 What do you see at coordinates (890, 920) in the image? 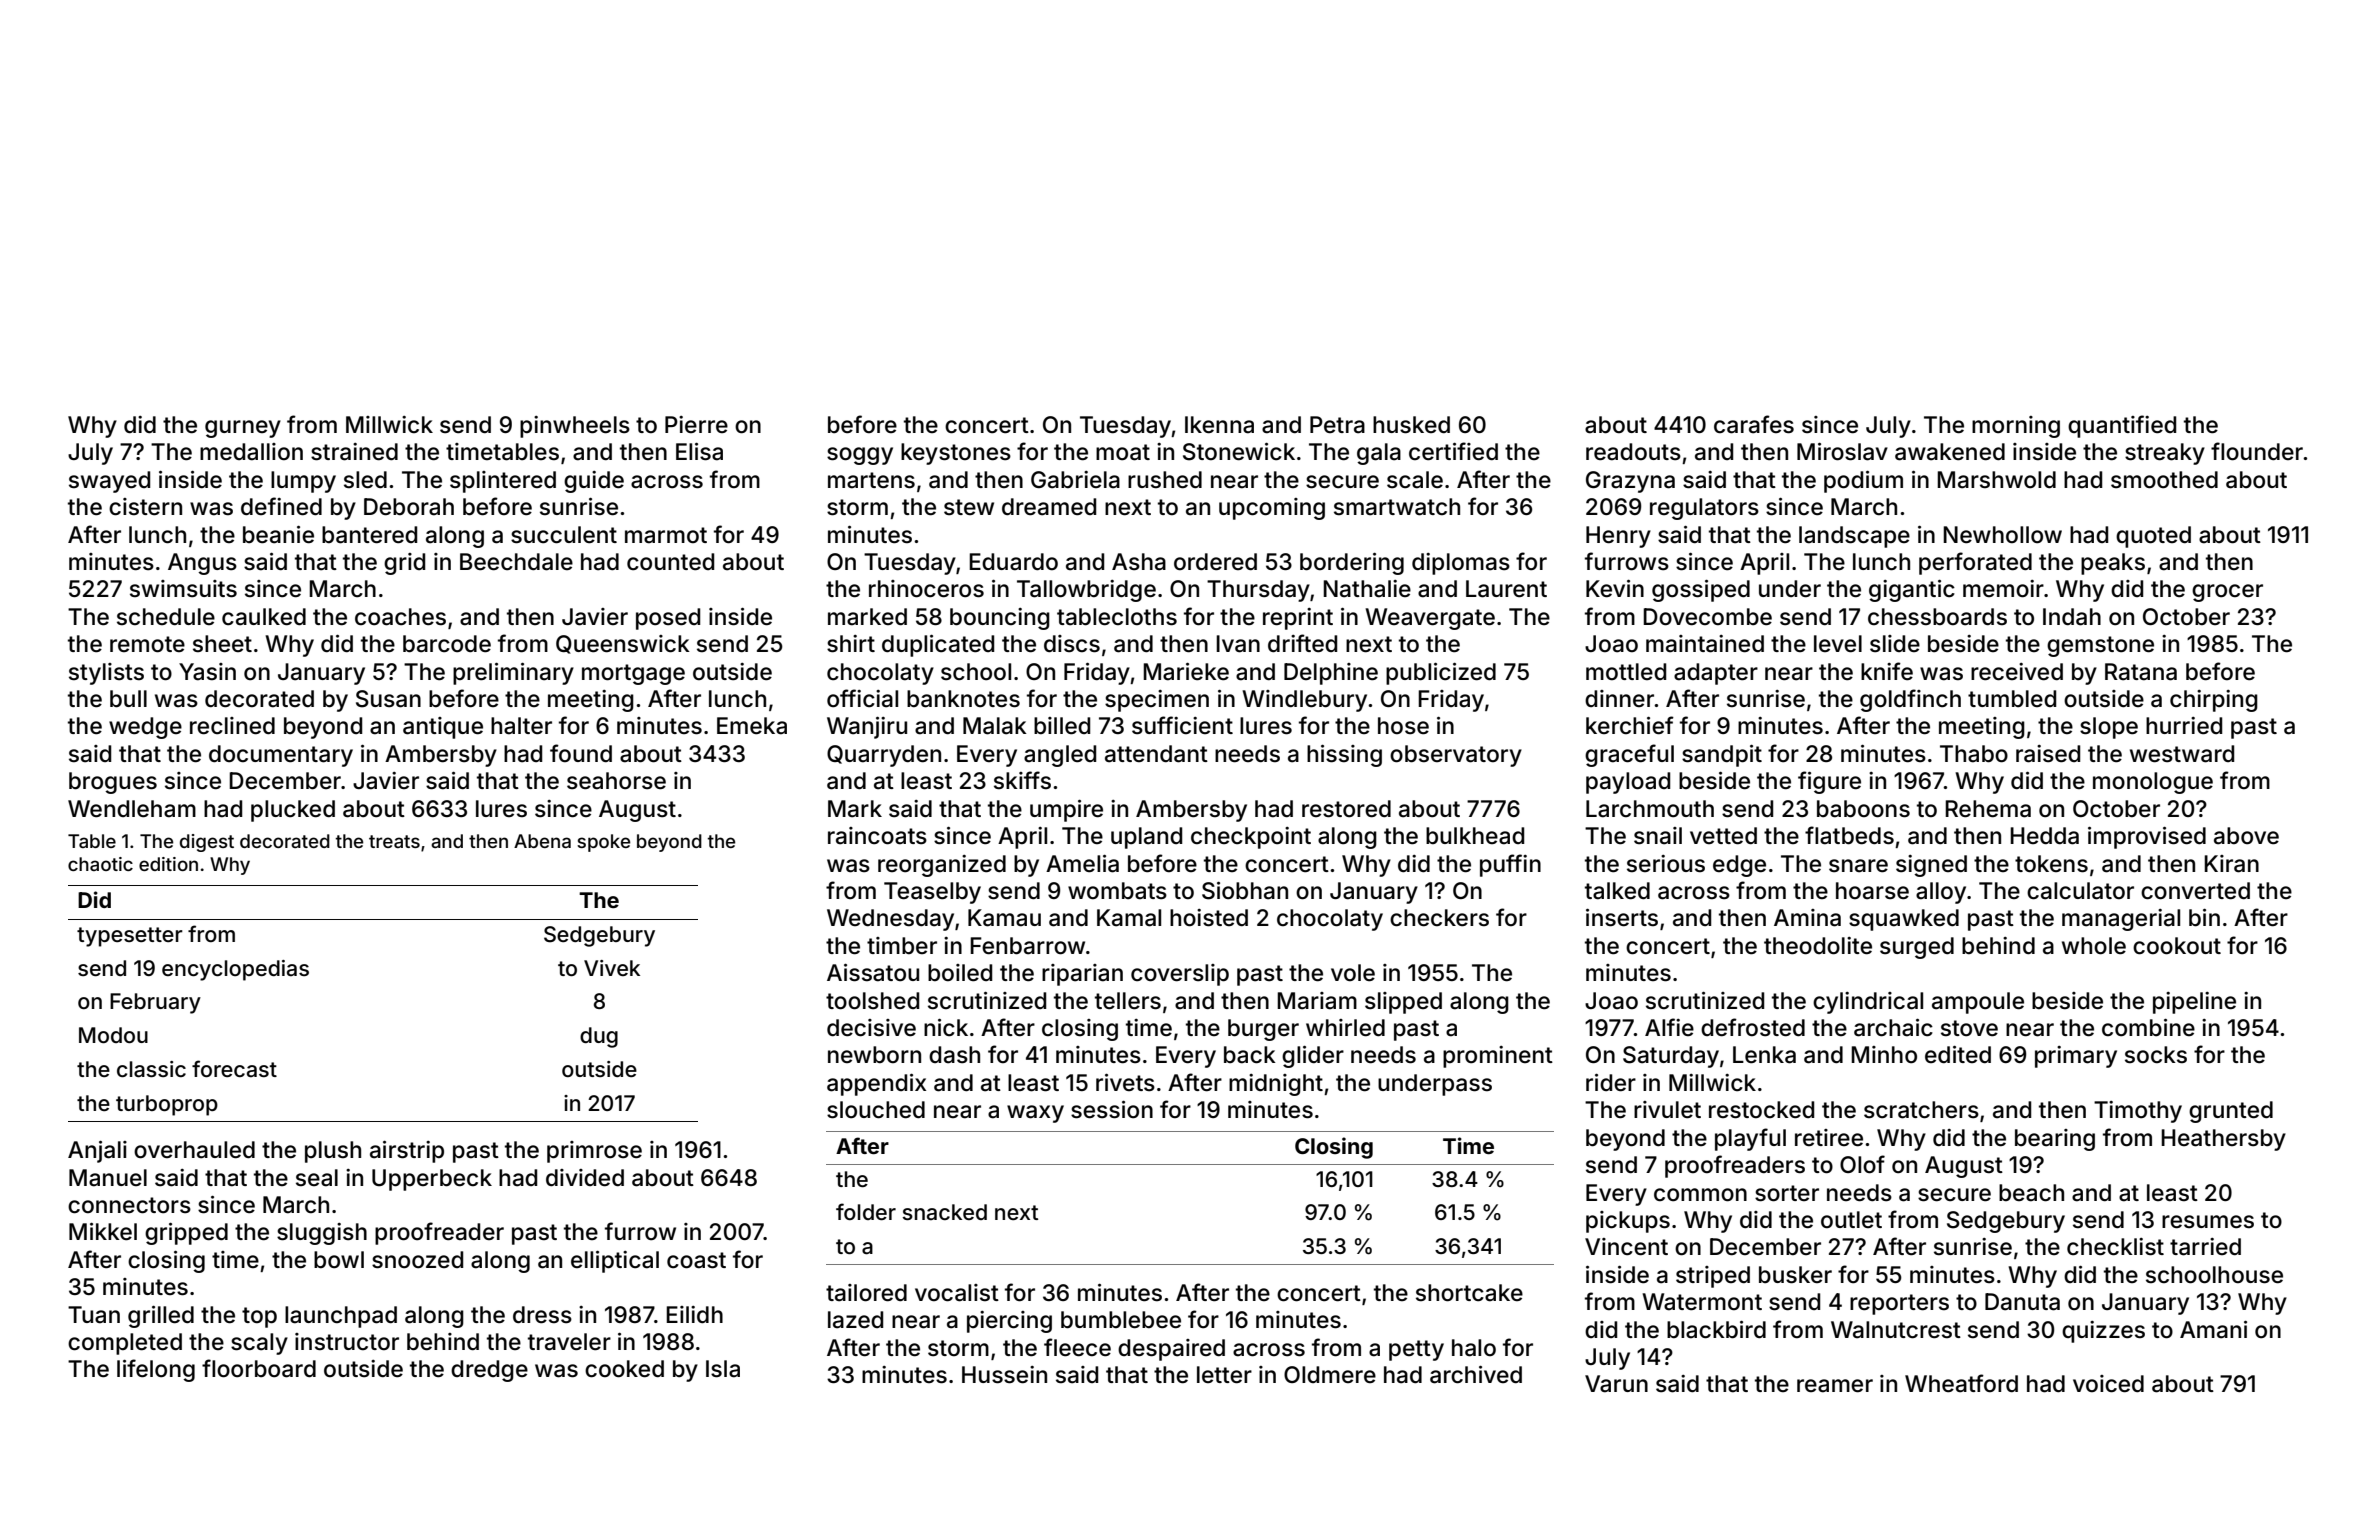
I see `Wednesday` at bounding box center [890, 920].
